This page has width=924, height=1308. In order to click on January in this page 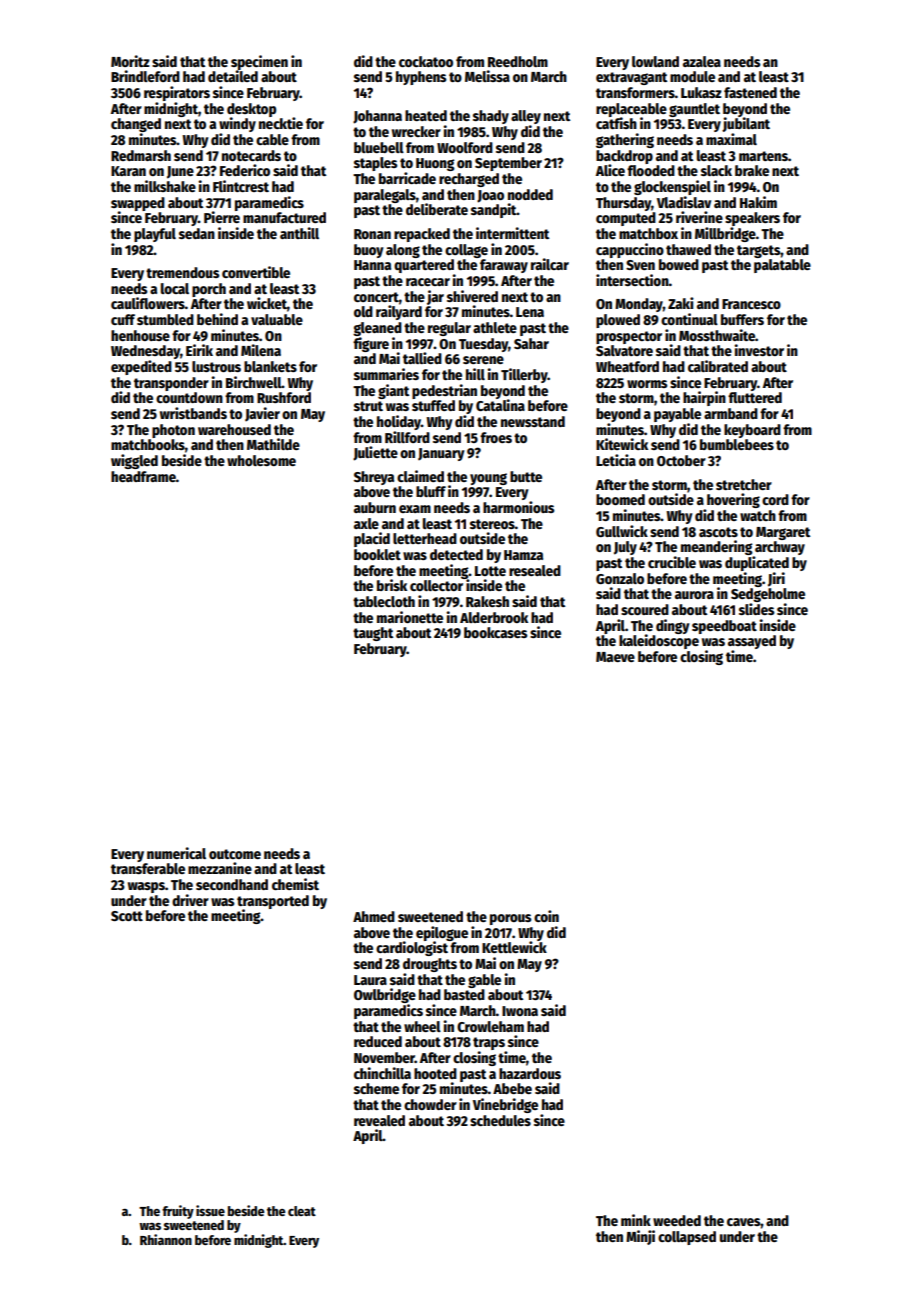, I will do `click(441, 454)`.
